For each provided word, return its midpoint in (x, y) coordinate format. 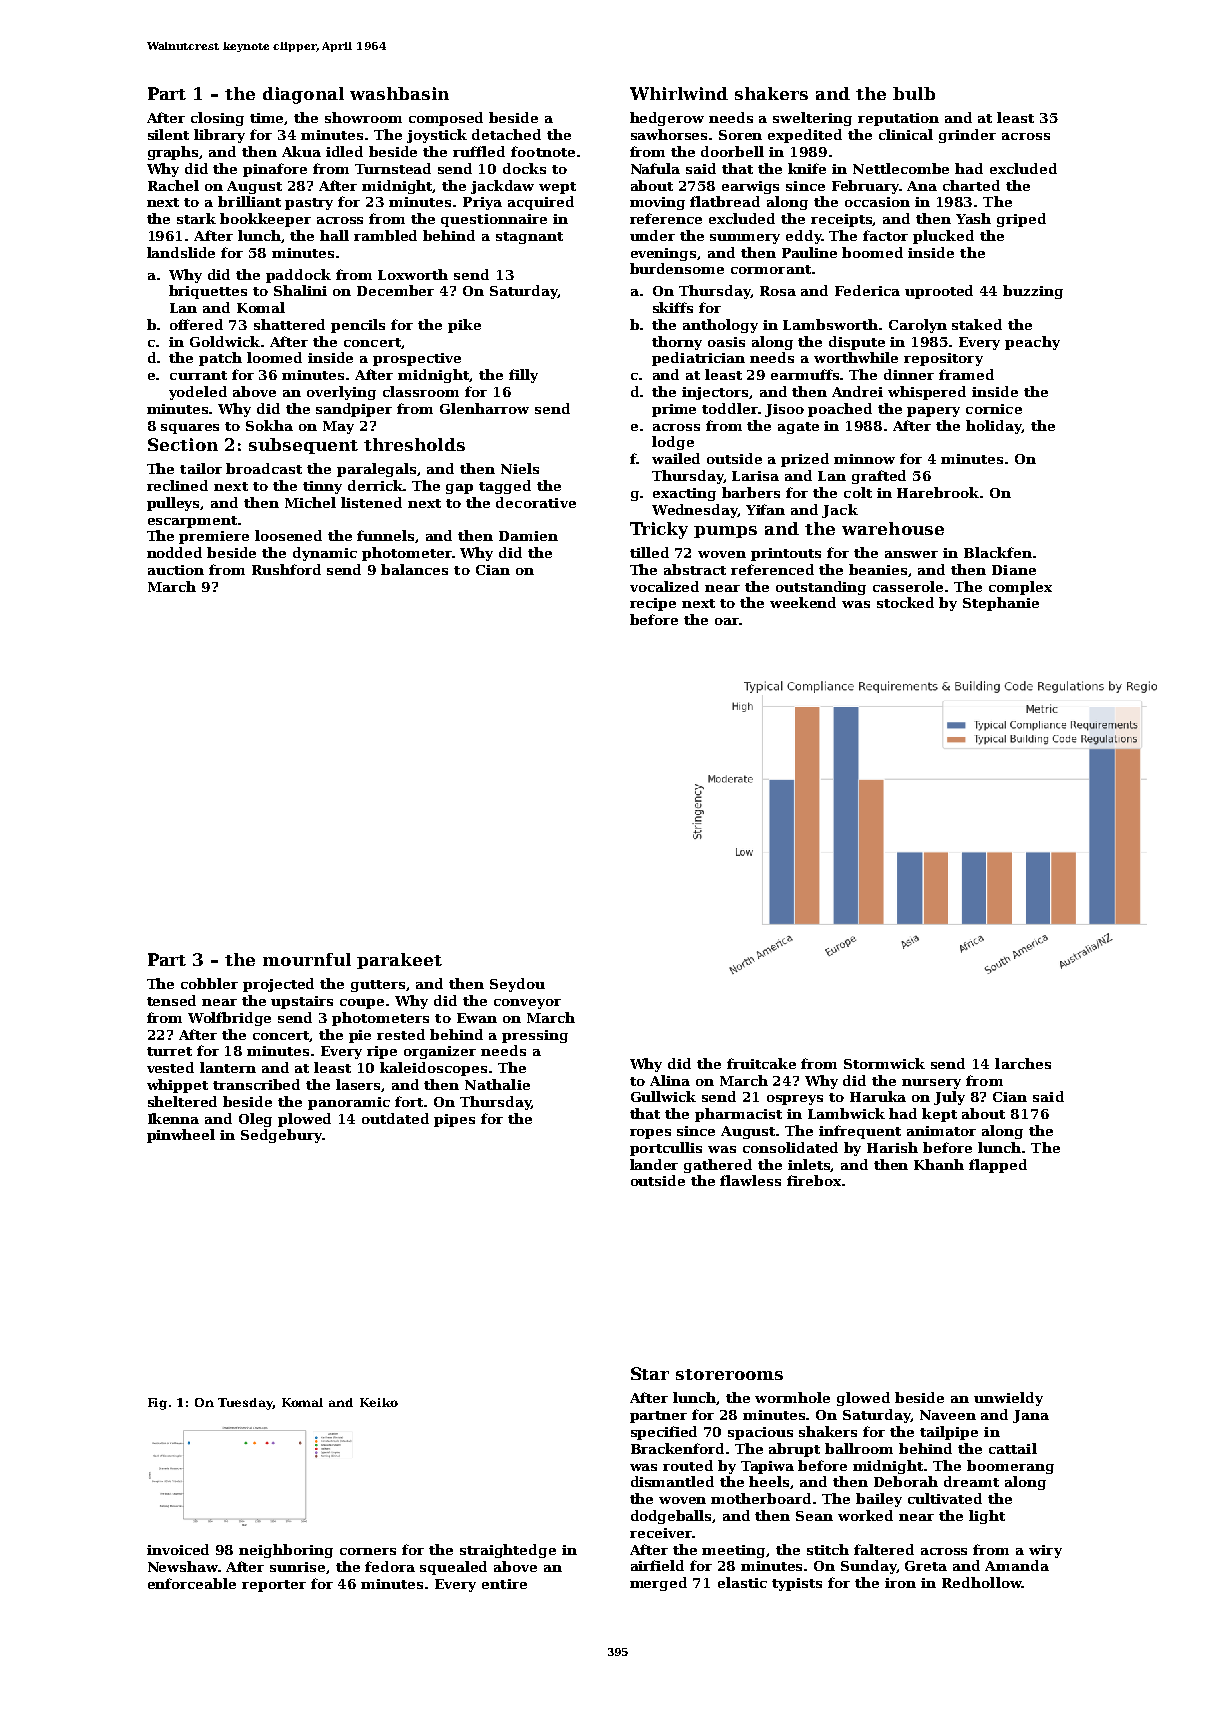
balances (414, 569)
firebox (814, 1180)
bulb (914, 93)
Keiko (379, 1402)
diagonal (303, 95)
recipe (653, 604)
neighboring (286, 1551)
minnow (864, 459)
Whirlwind (679, 93)
